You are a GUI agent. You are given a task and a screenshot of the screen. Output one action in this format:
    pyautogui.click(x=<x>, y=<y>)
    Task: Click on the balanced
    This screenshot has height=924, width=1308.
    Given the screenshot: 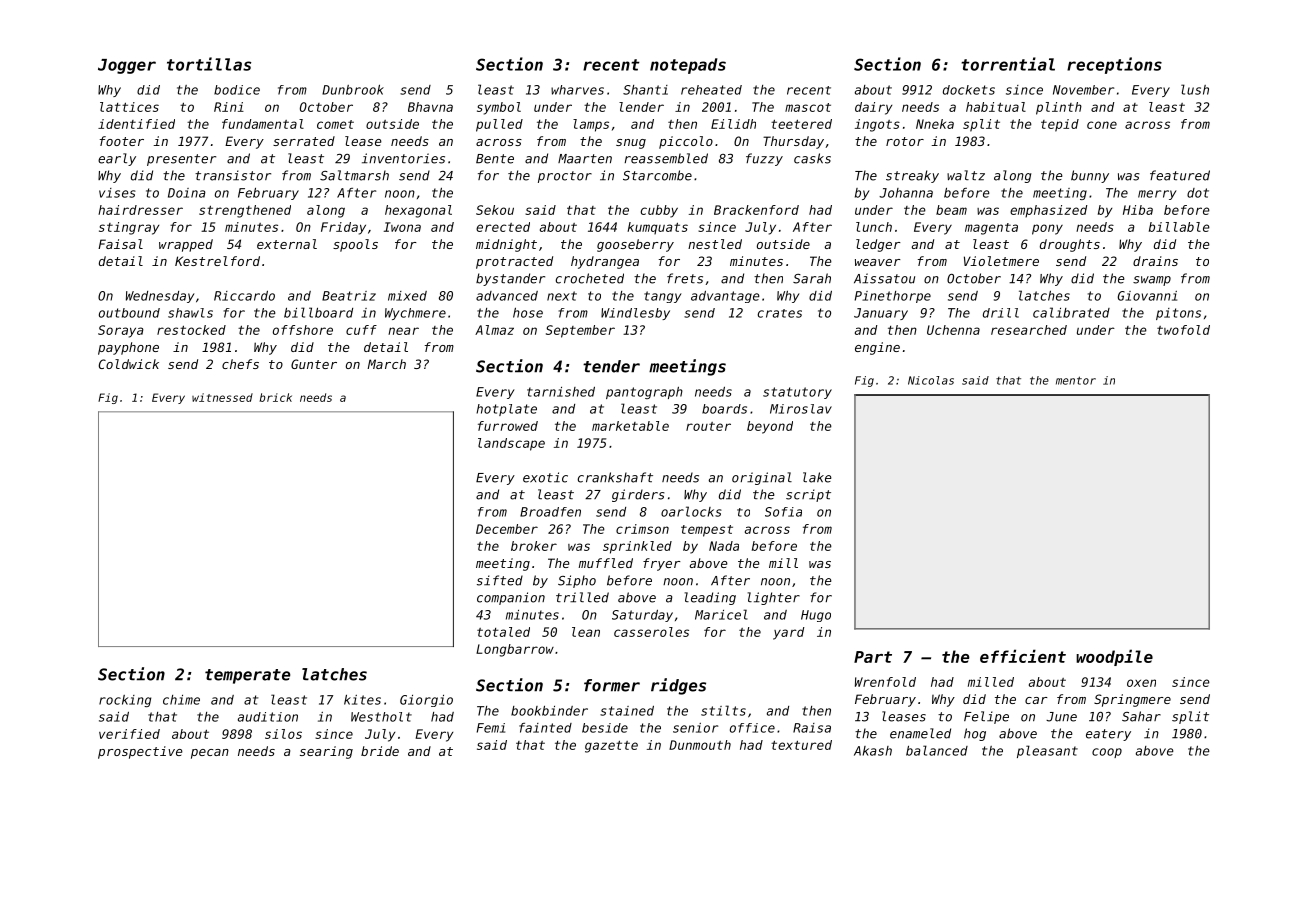 What is the action you would take?
    pyautogui.click(x=937, y=750)
